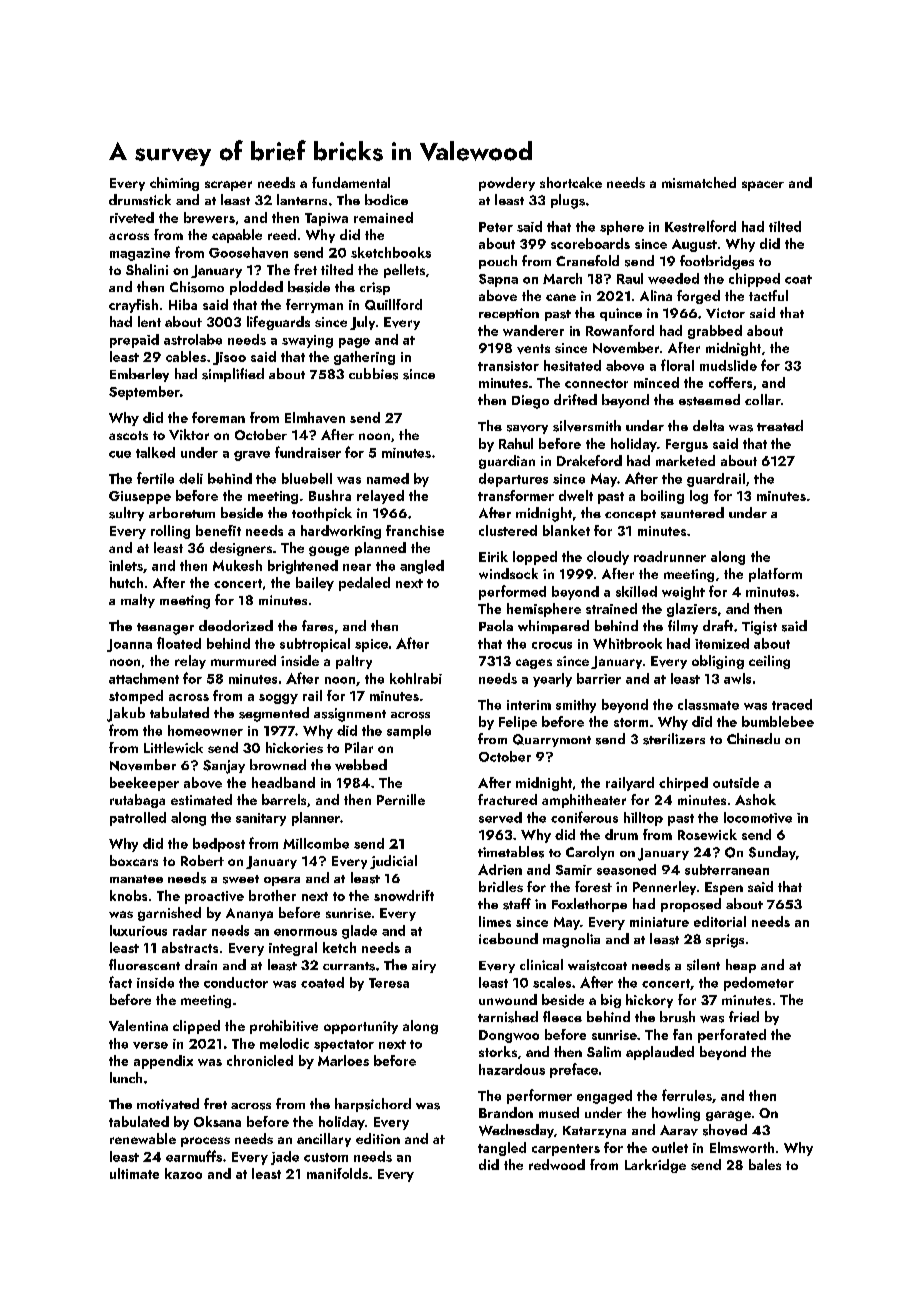 This image has width=924, height=1314. I want to click on Samir, so click(574, 870).
